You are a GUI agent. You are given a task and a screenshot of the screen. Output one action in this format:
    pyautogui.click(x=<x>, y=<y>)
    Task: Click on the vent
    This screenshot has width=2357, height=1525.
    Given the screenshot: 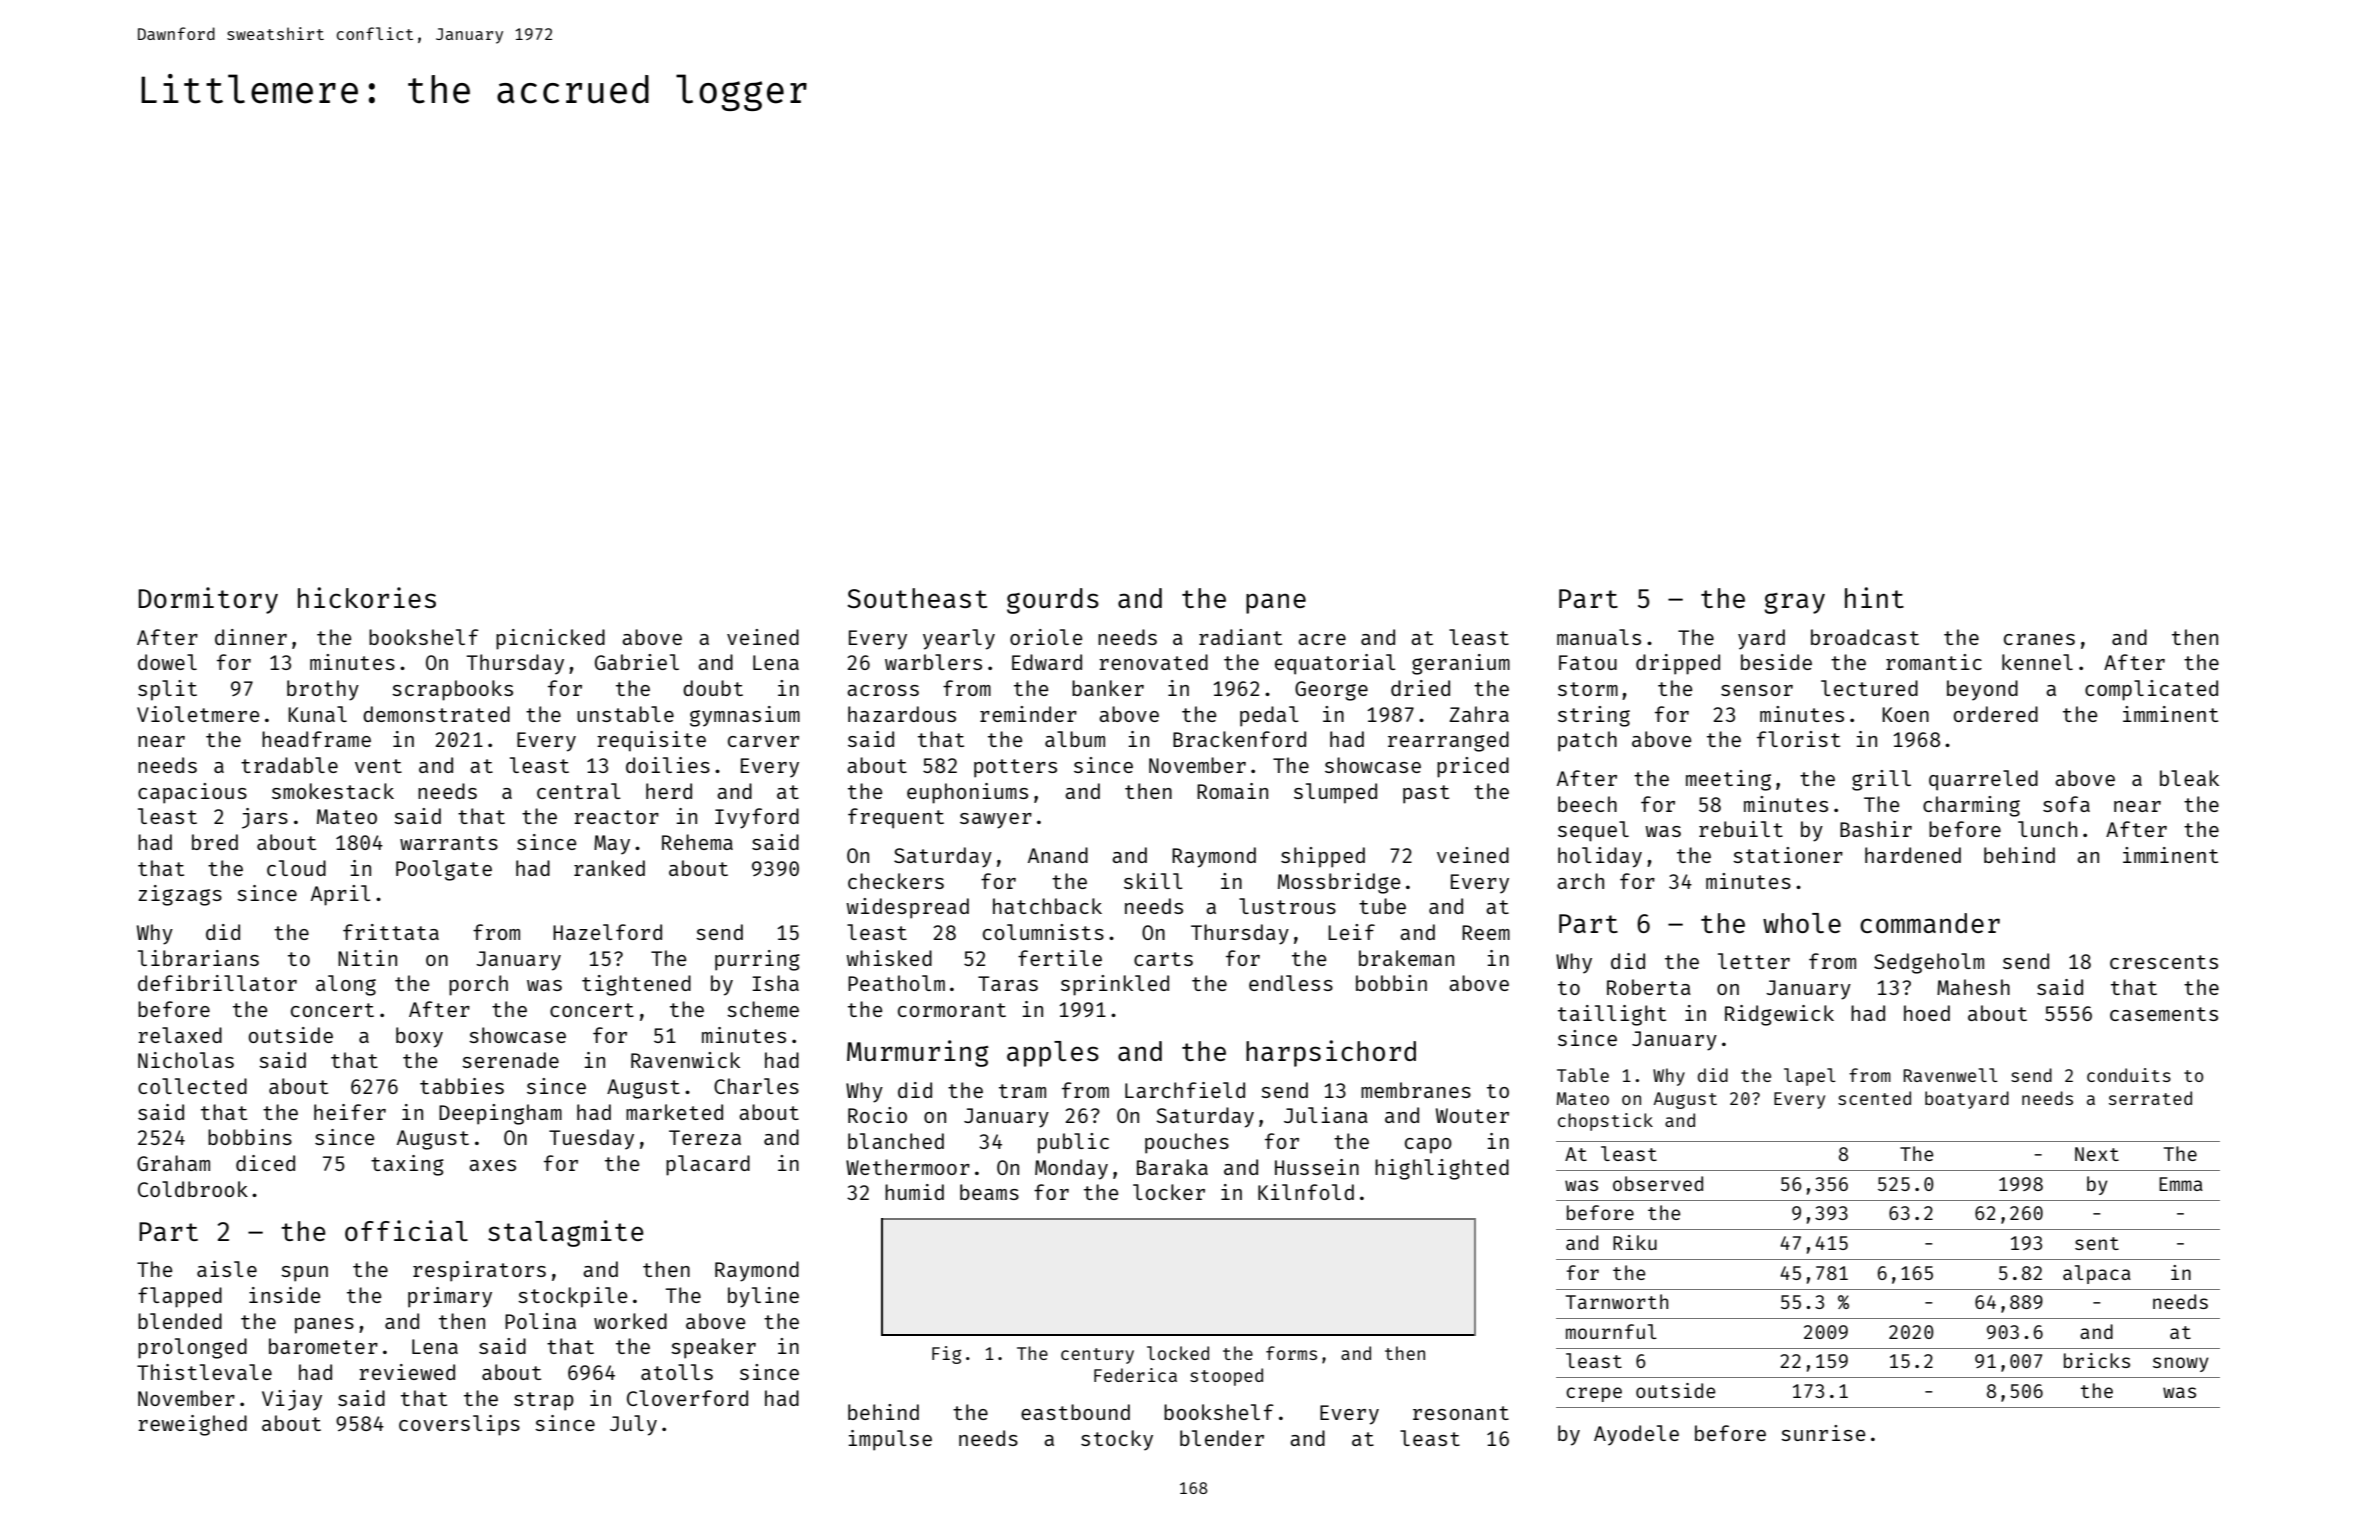 What is the action you would take?
    pyautogui.click(x=378, y=766)
